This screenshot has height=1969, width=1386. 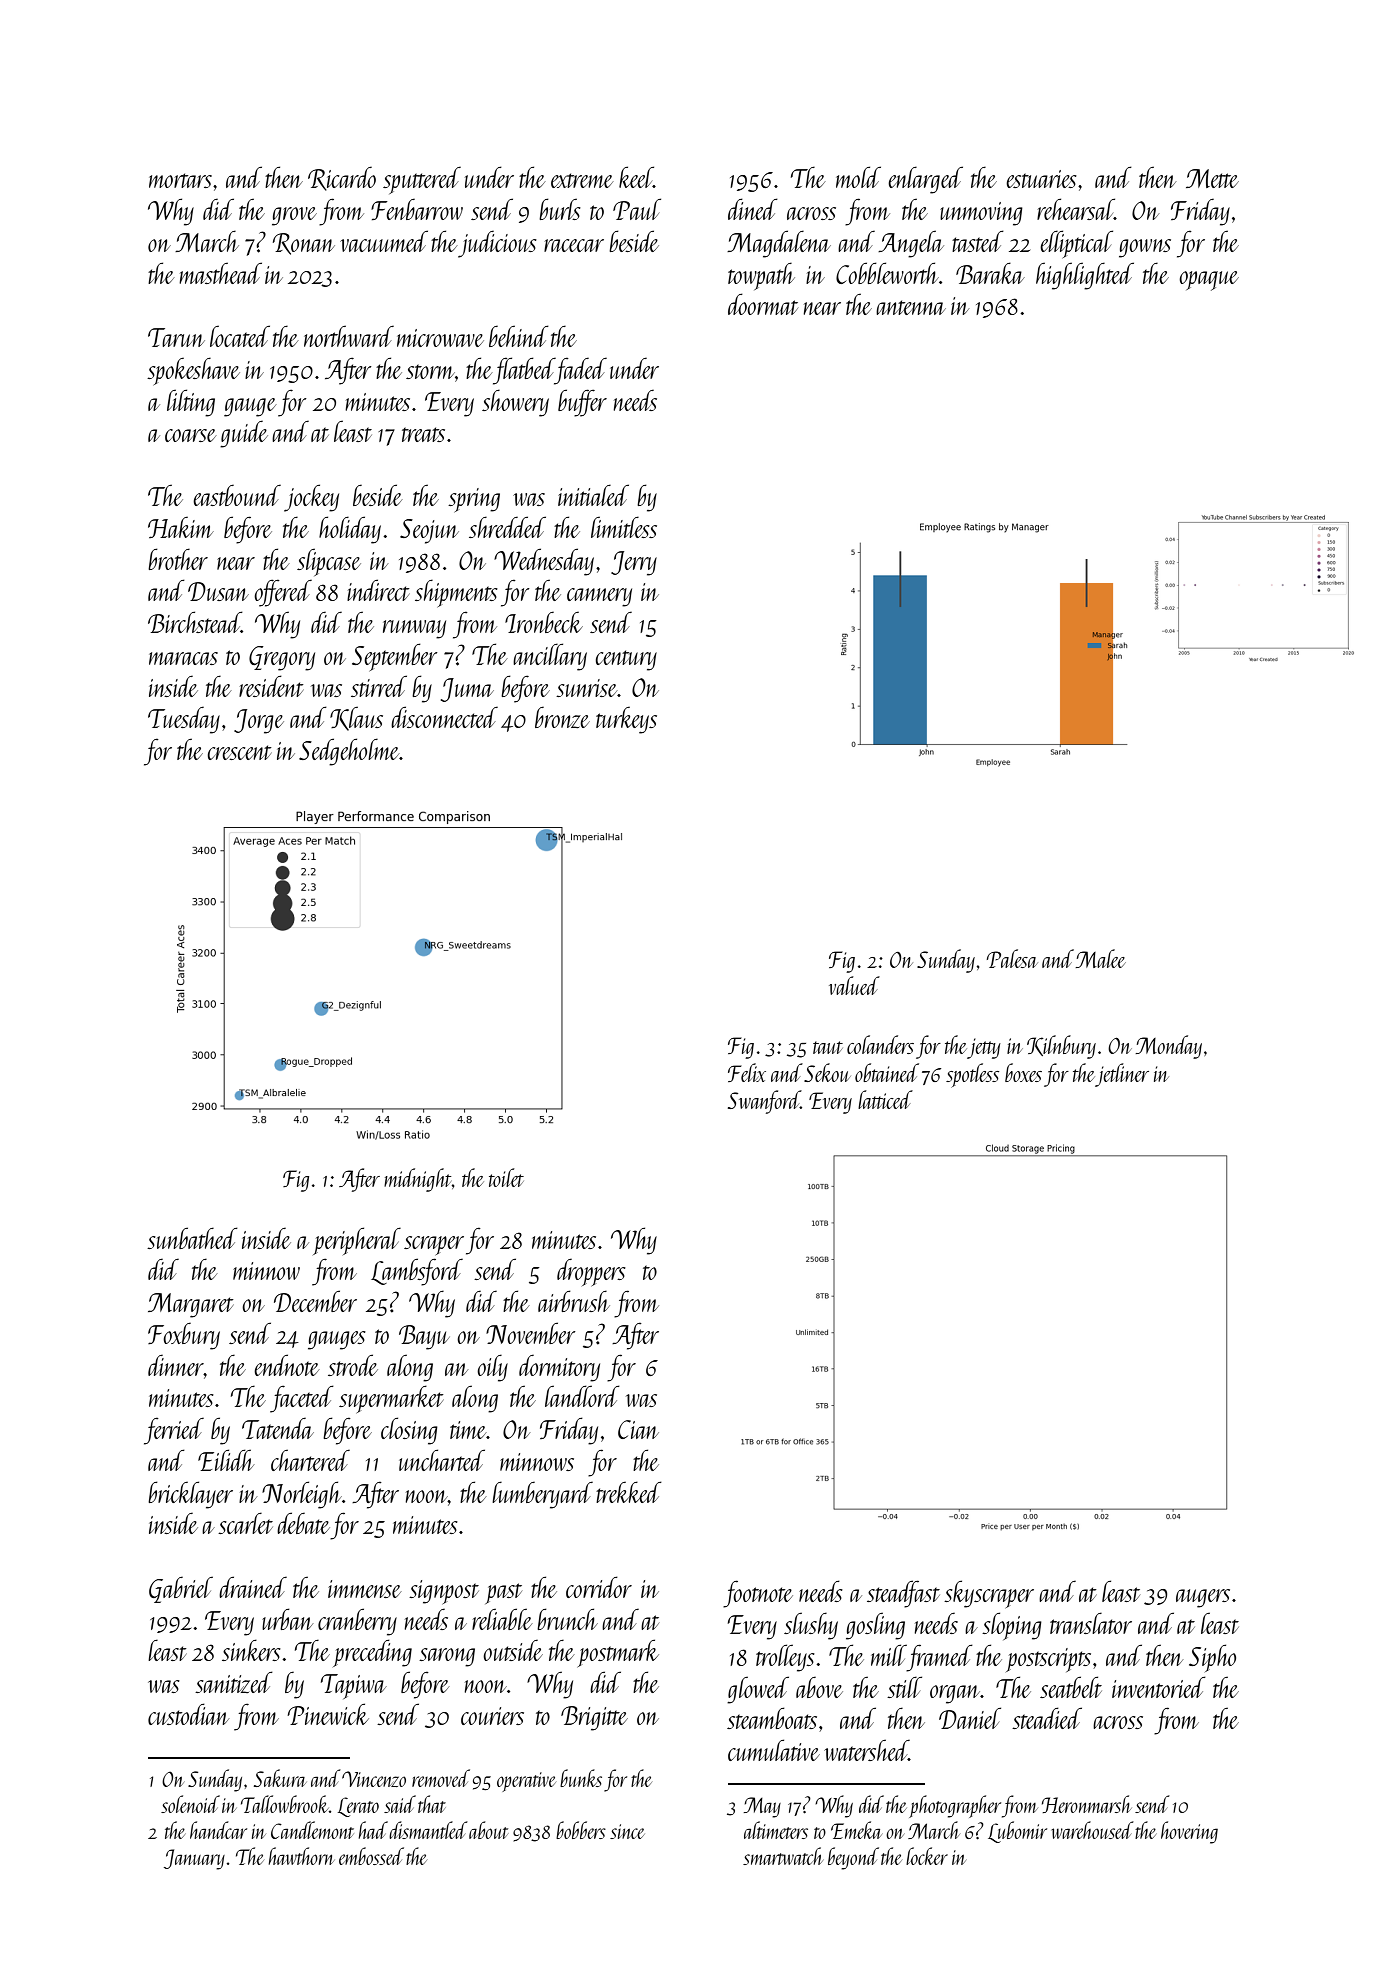 I want to click on trolleys, so click(x=785, y=1658).
